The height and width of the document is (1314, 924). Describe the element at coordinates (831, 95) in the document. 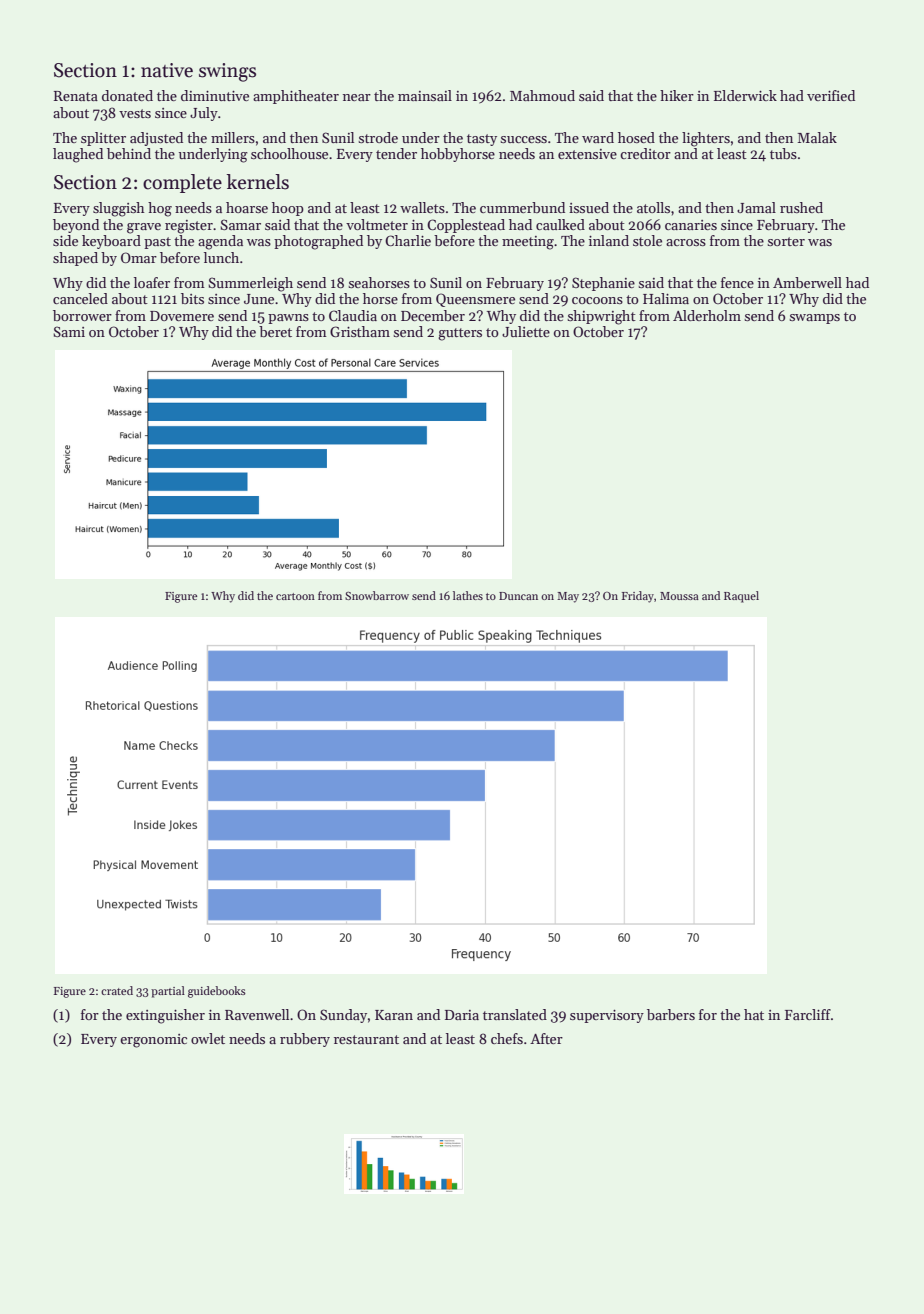

I see `verified` at that location.
